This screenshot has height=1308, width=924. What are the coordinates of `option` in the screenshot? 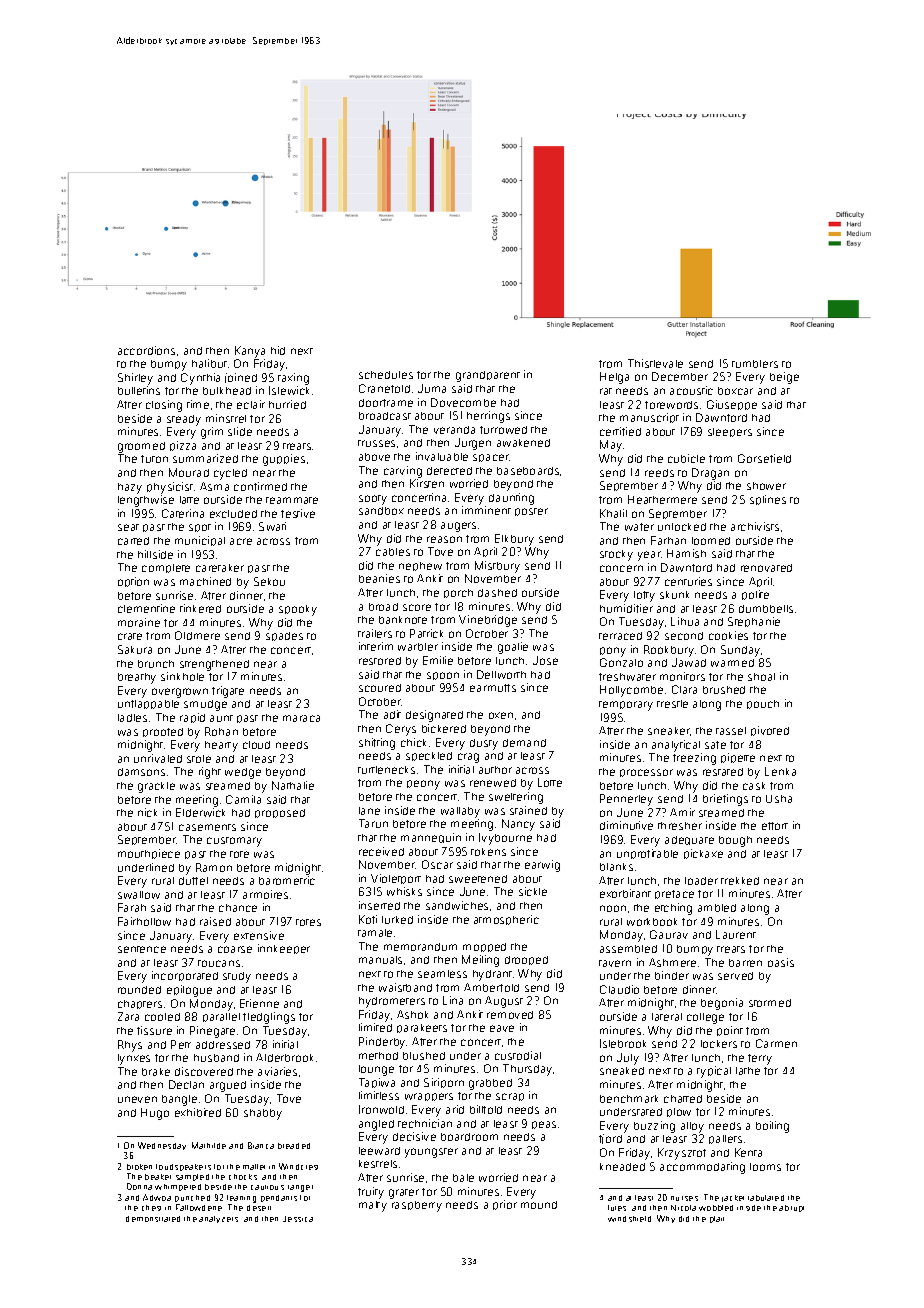 It's located at (133, 582).
